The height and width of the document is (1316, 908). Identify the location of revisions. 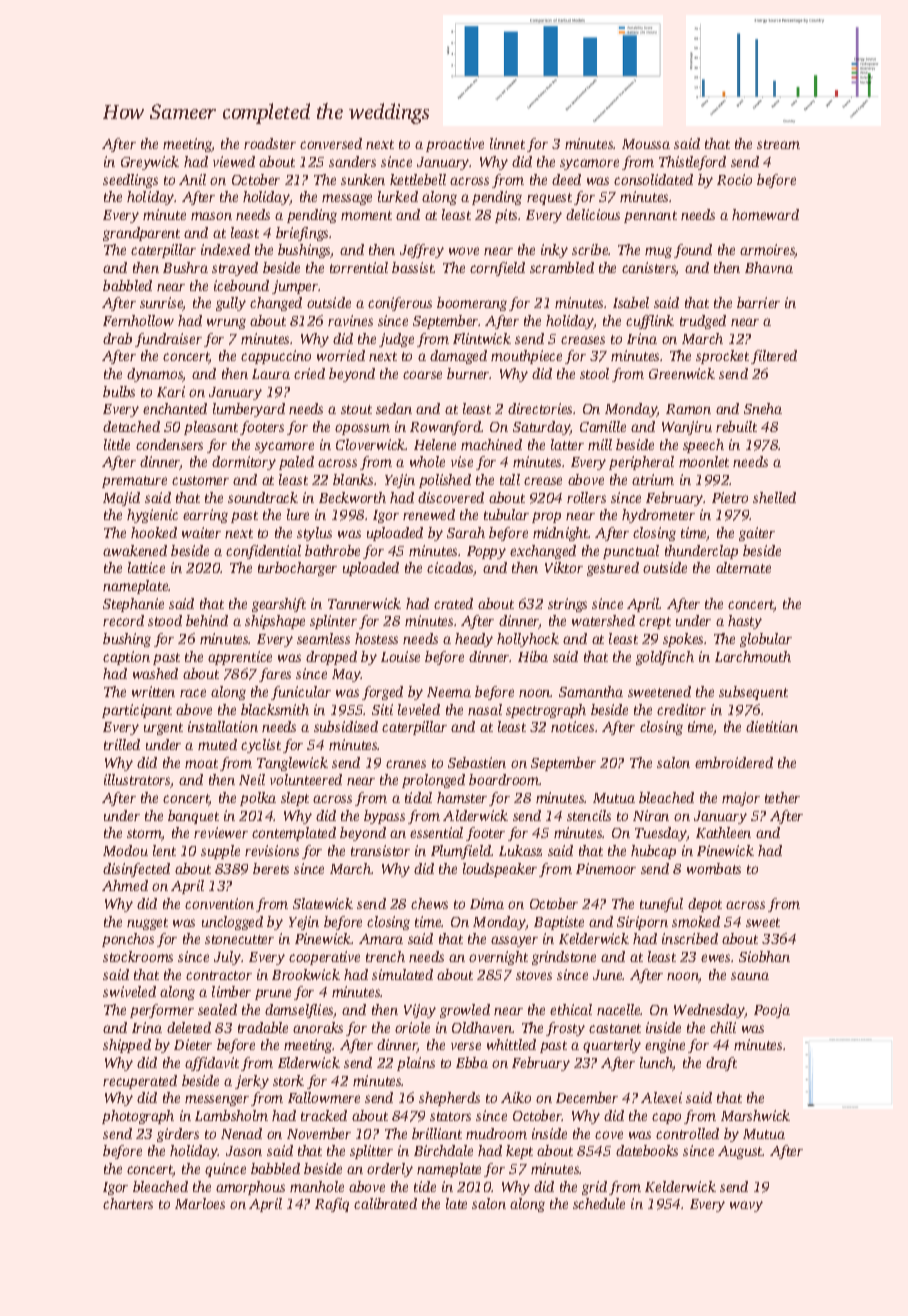
(272, 850).
